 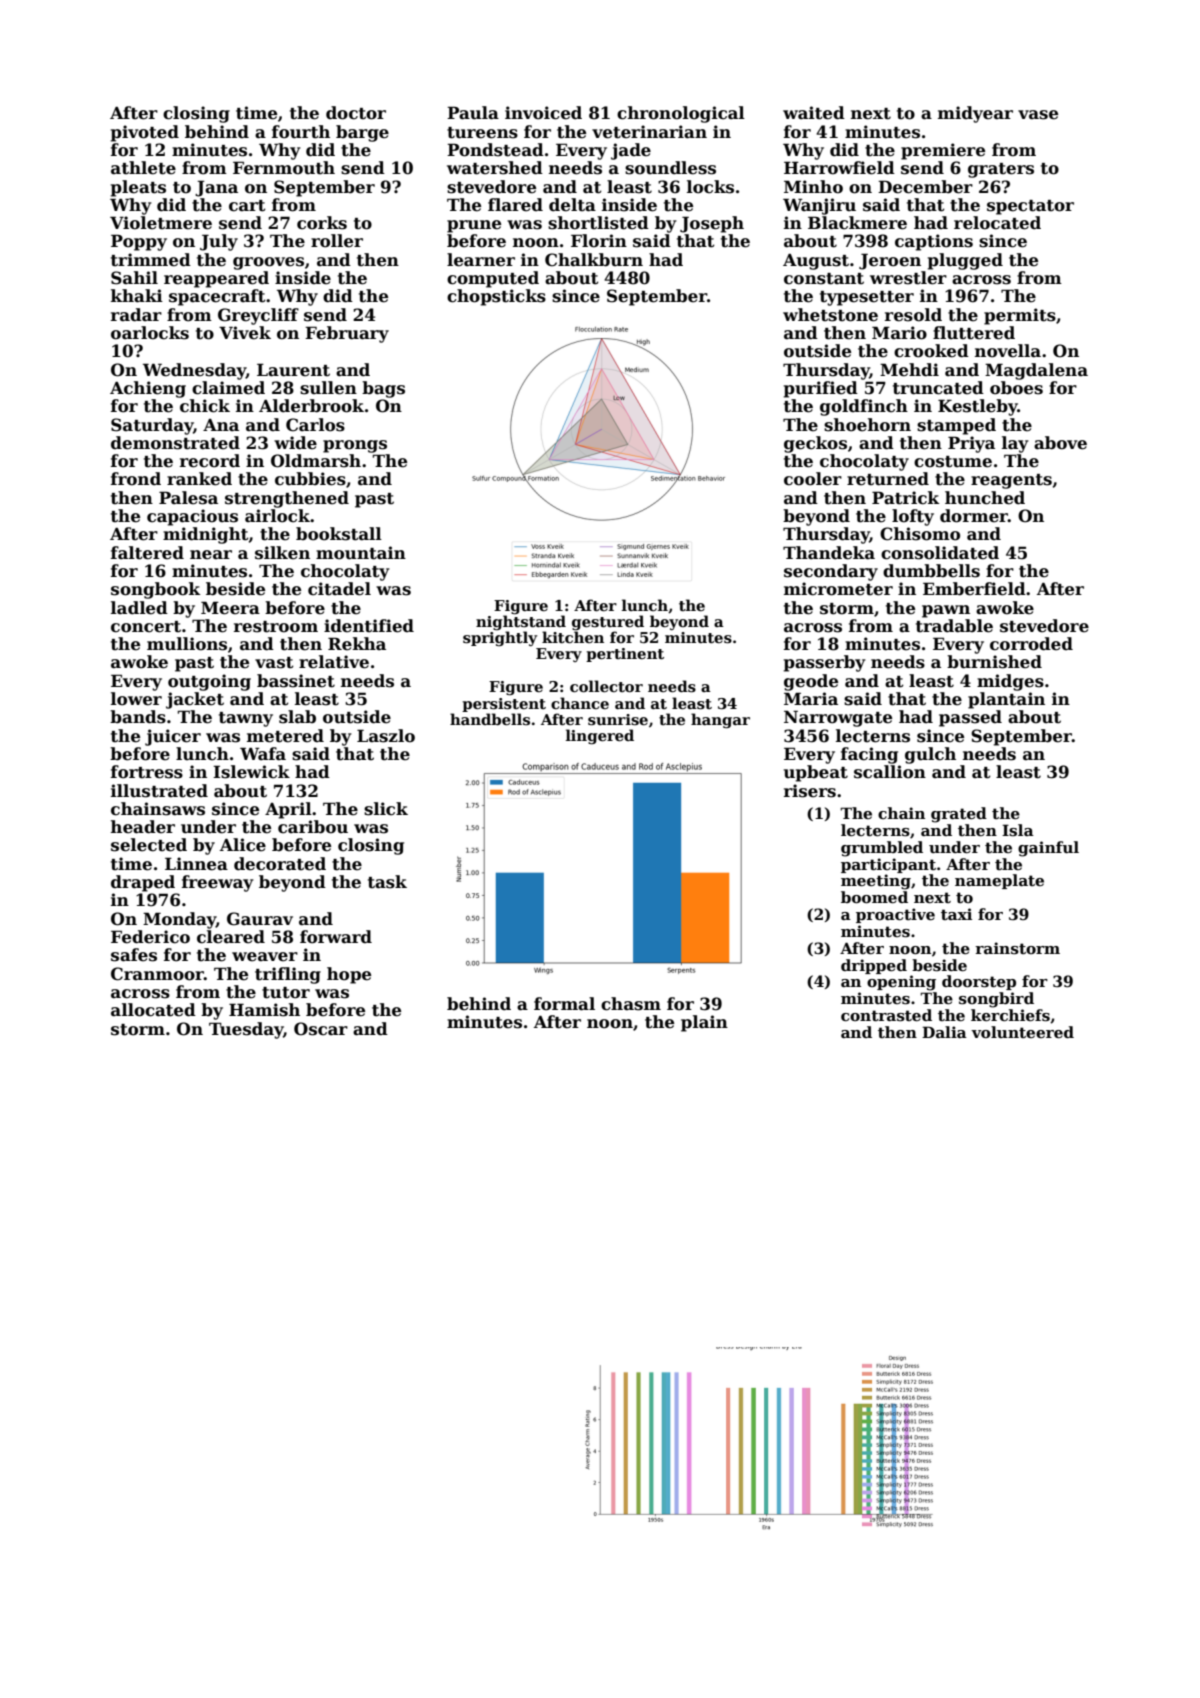 What do you see at coordinates (869, 755) in the document?
I see `facing` at bounding box center [869, 755].
